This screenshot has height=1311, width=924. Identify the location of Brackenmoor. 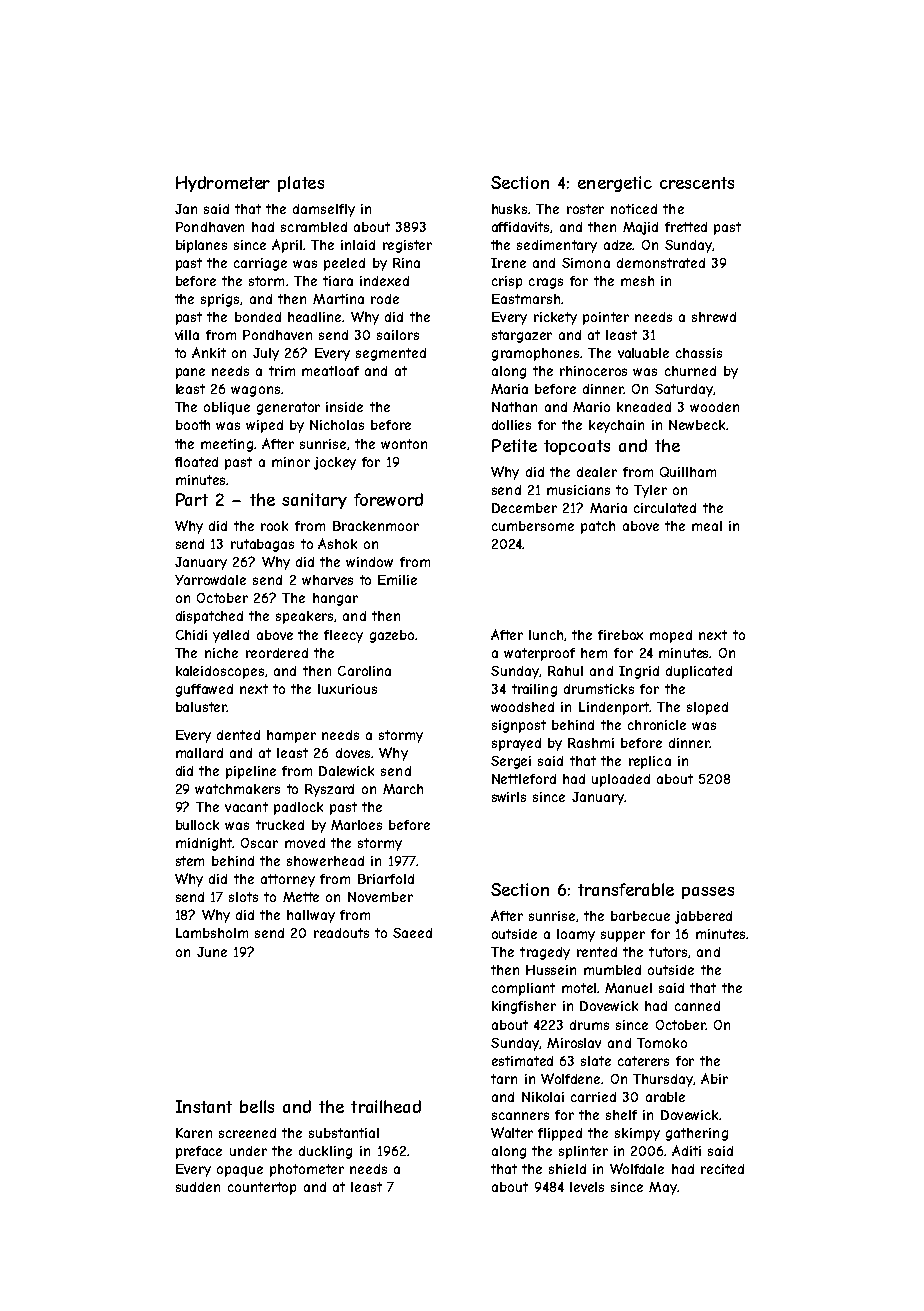
(376, 526).
